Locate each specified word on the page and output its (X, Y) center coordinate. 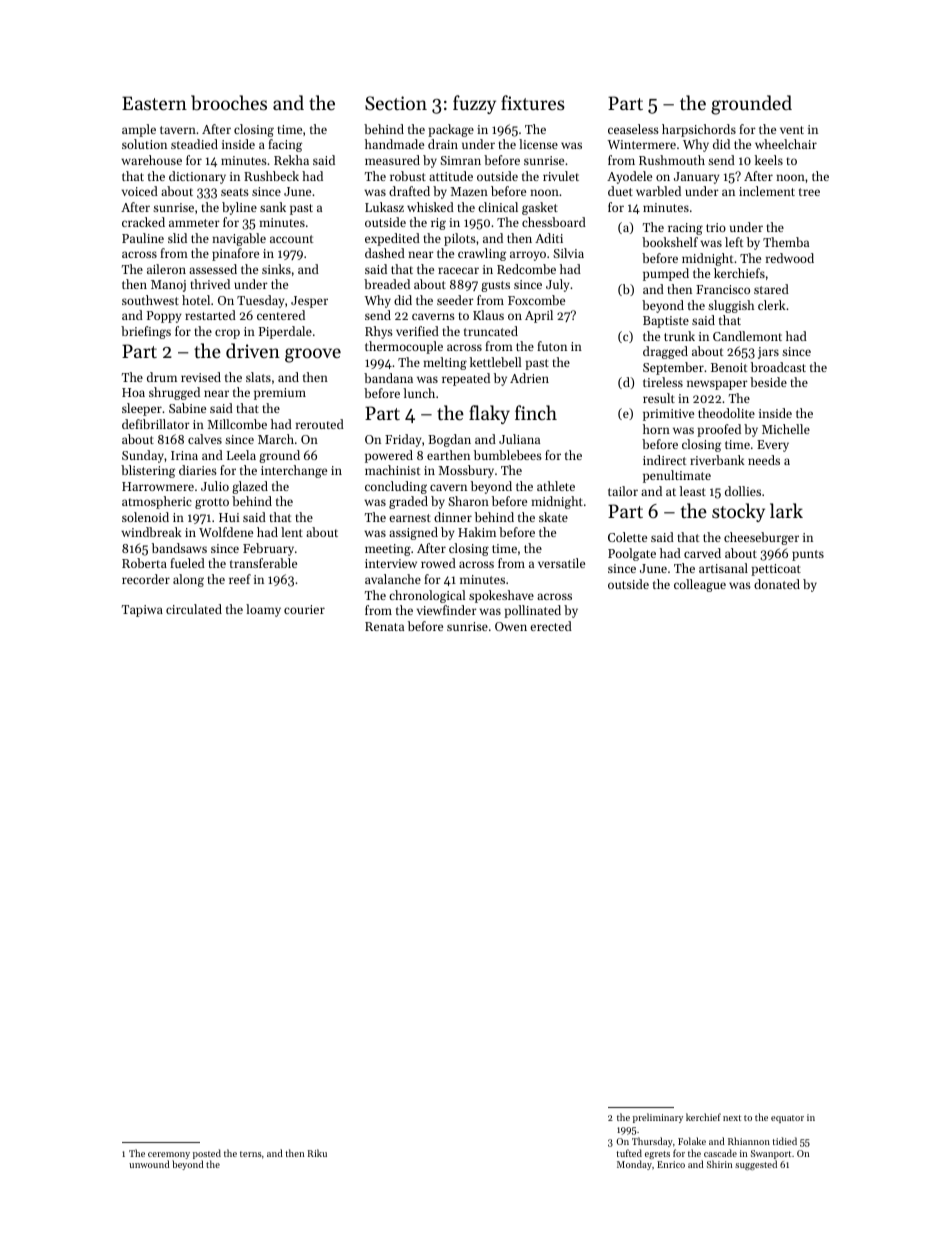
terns (251, 1154)
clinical (498, 207)
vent (792, 130)
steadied (194, 144)
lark (786, 510)
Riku (317, 1153)
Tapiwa (142, 611)
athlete (556, 486)
